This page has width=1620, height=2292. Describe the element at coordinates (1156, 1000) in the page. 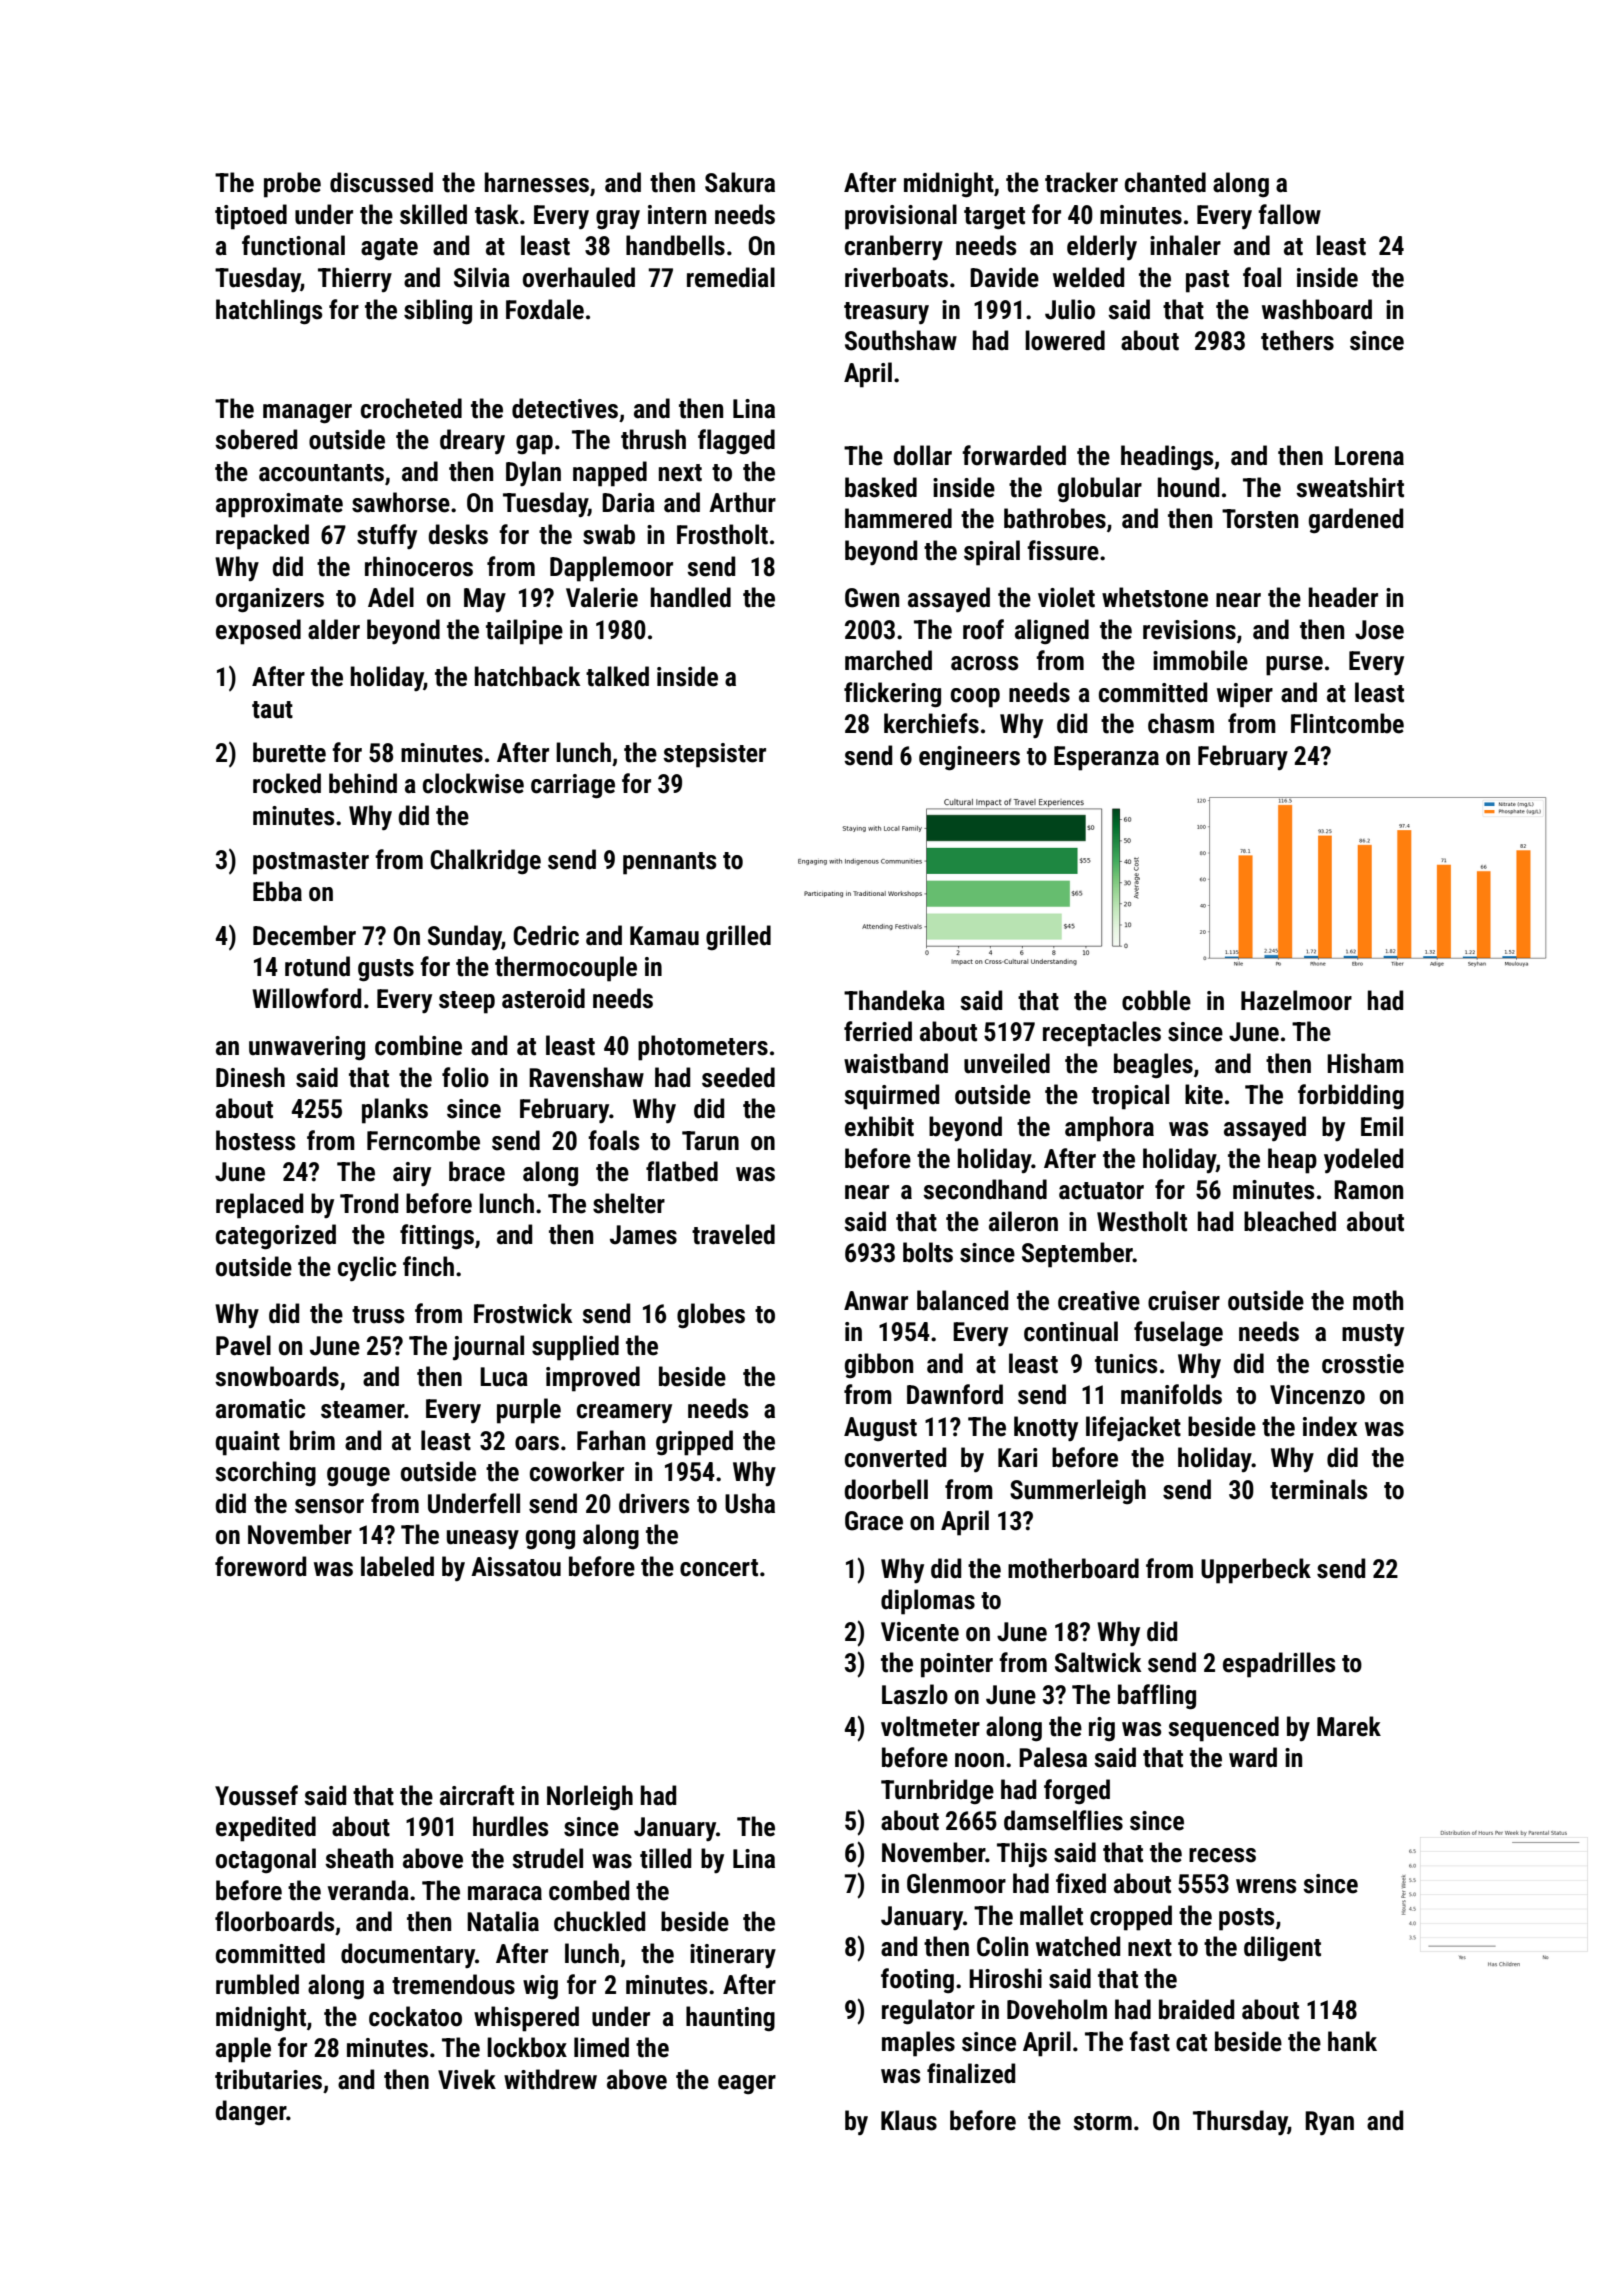

I see `cobble` at that location.
